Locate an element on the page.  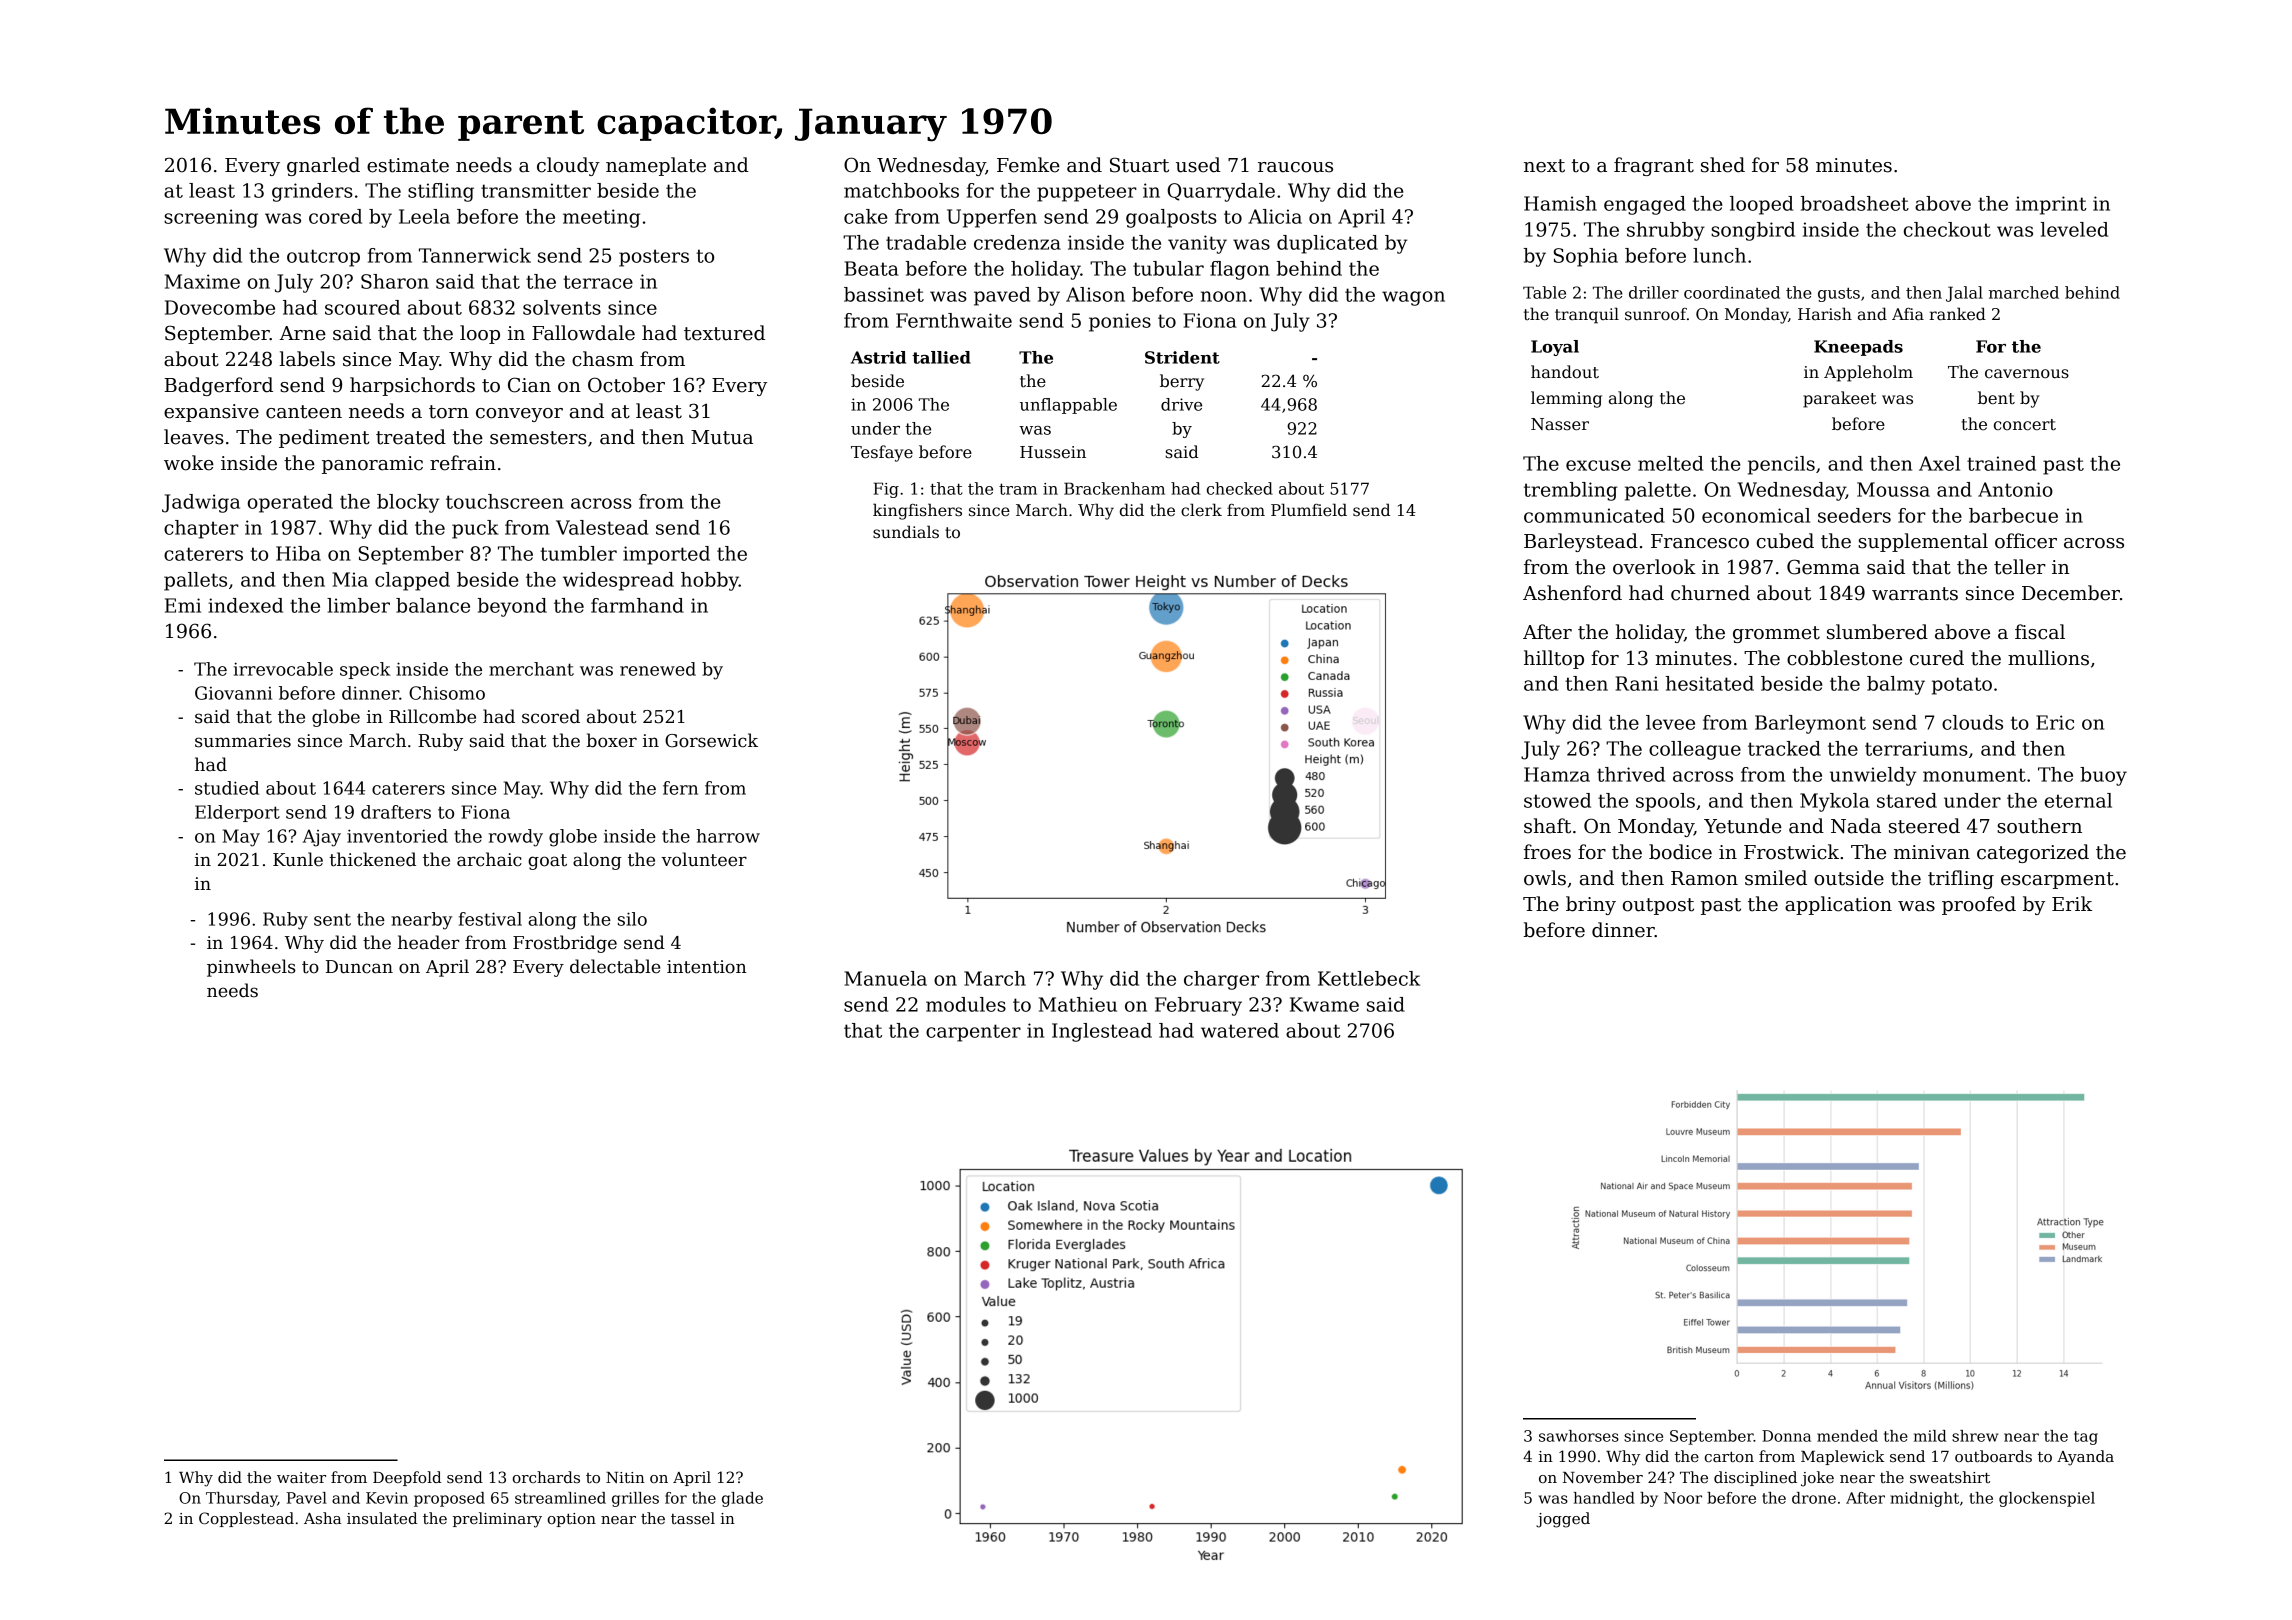
Mutua is located at coordinates (722, 437).
